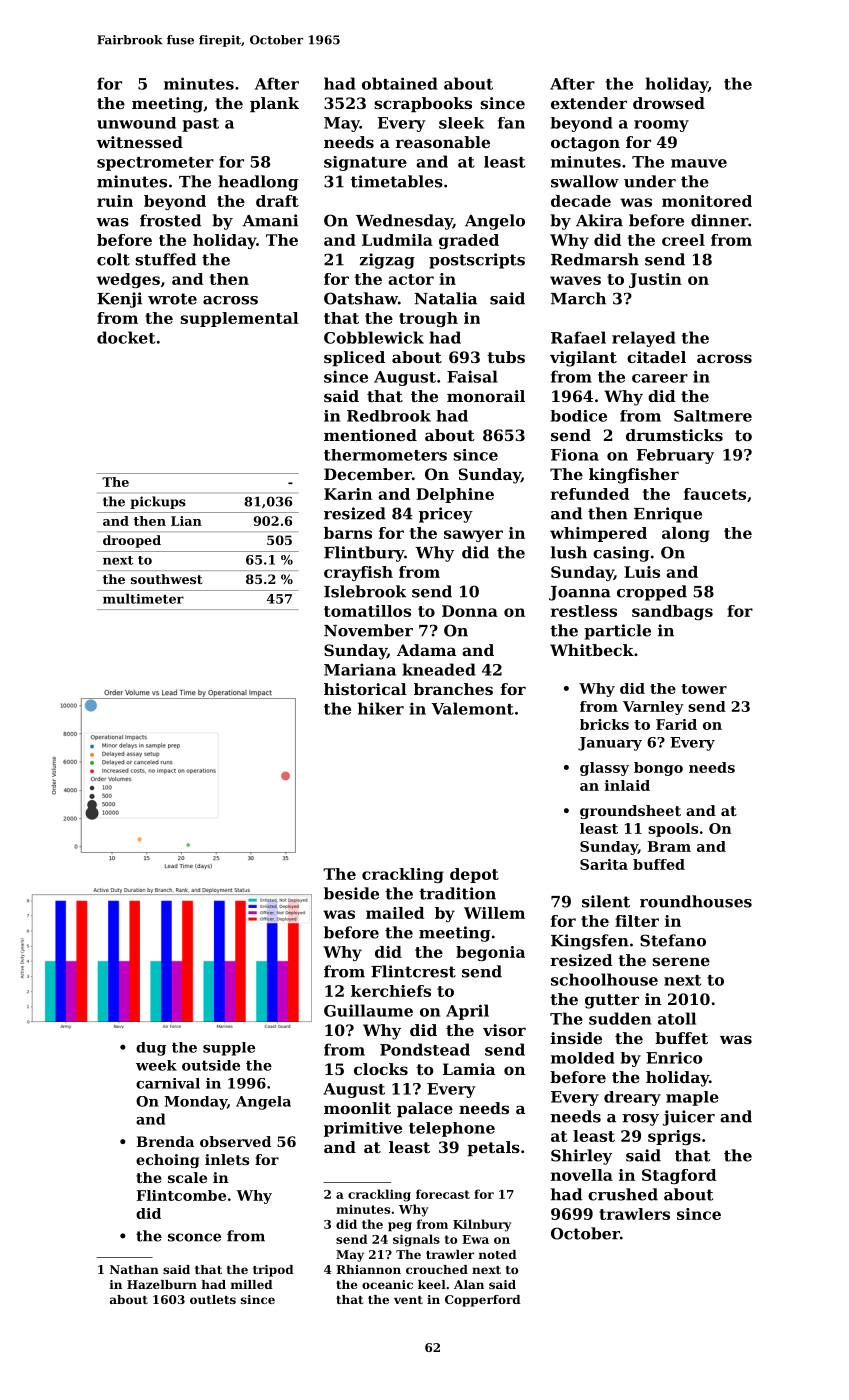  I want to click on molded, so click(583, 1058).
